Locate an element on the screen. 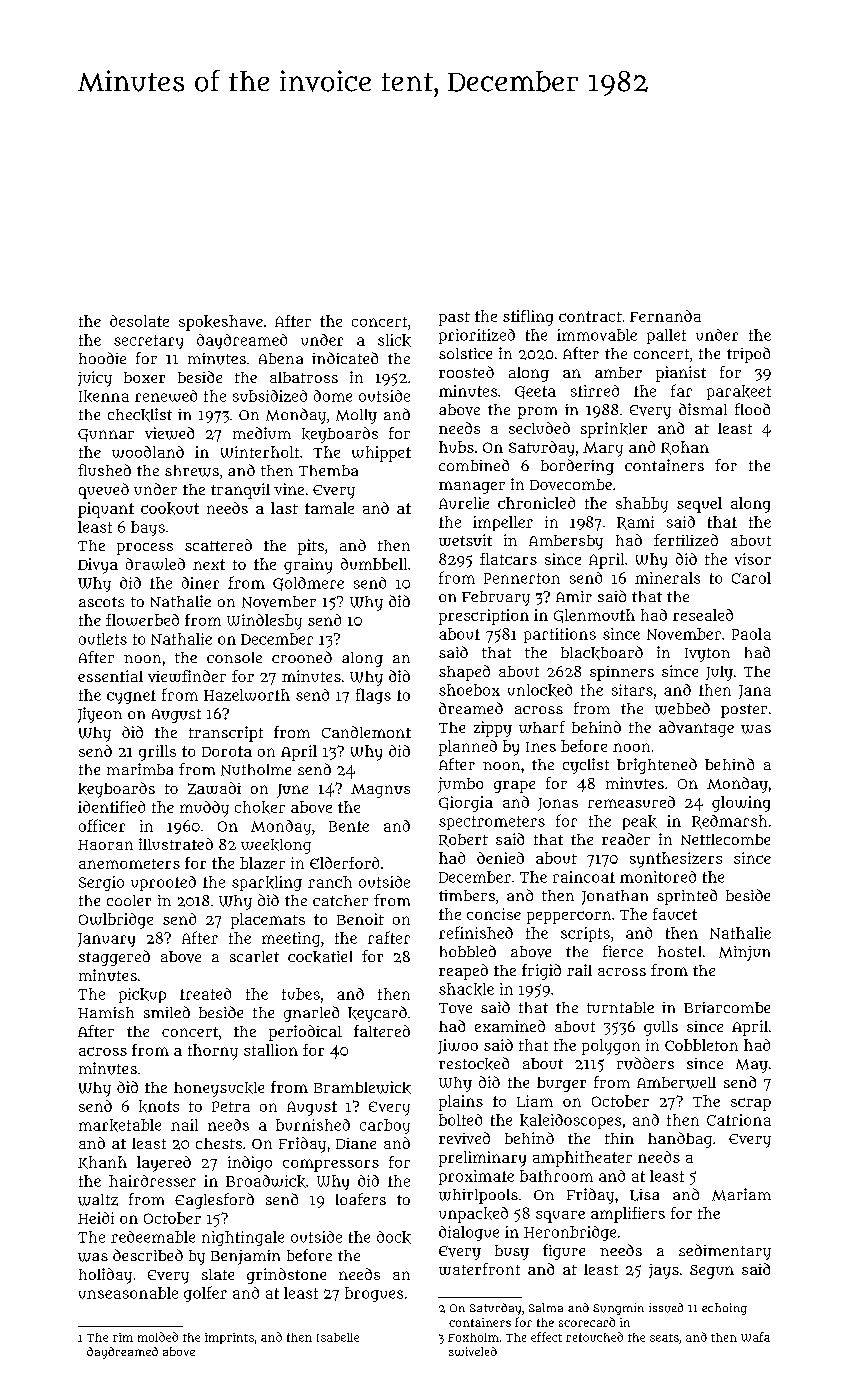 The height and width of the screenshot is (1400, 849). stifling is located at coordinates (528, 318).
